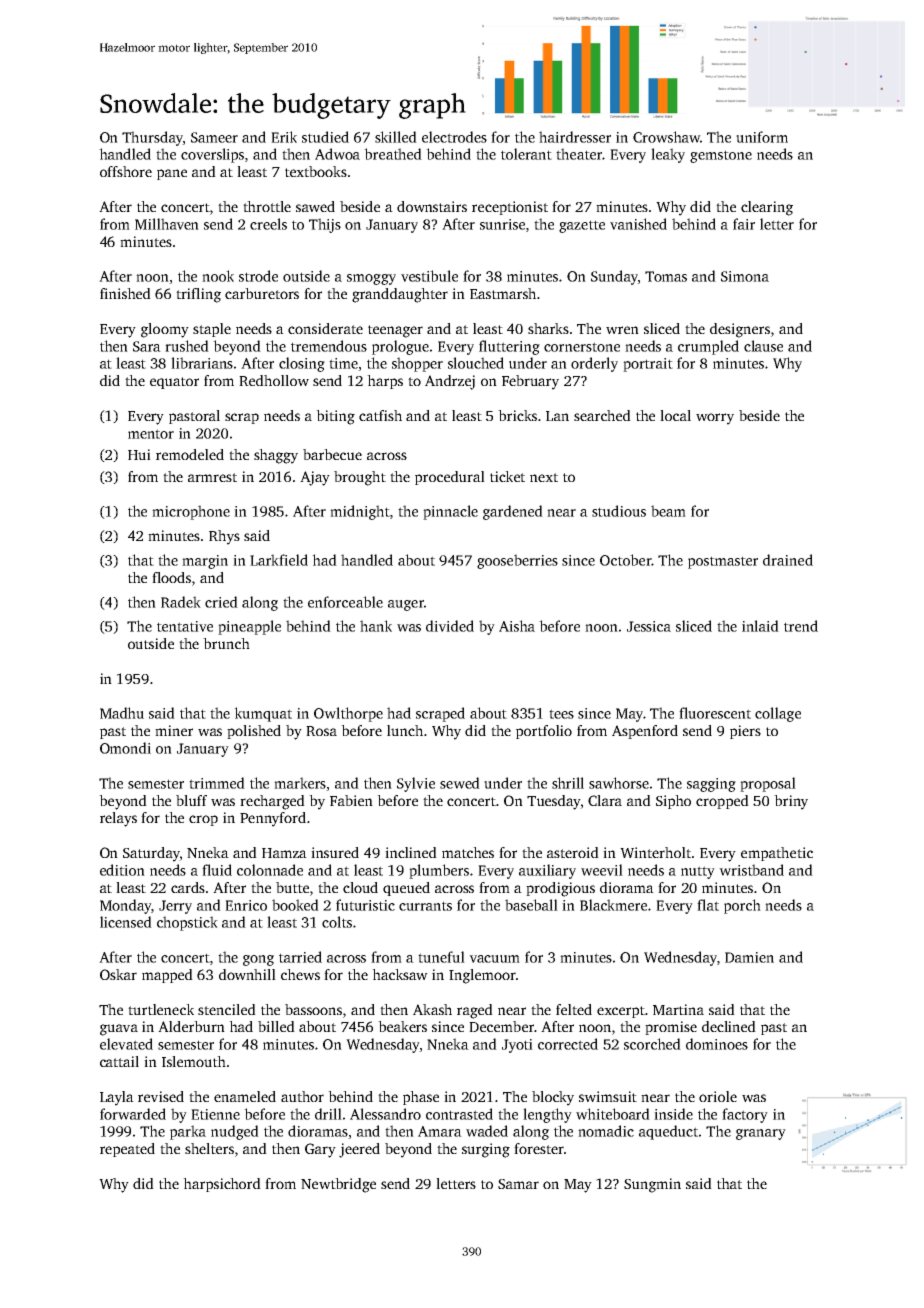 This screenshot has width=924, height=1308. What do you see at coordinates (502, 224) in the screenshot?
I see `sunrise` at bounding box center [502, 224].
